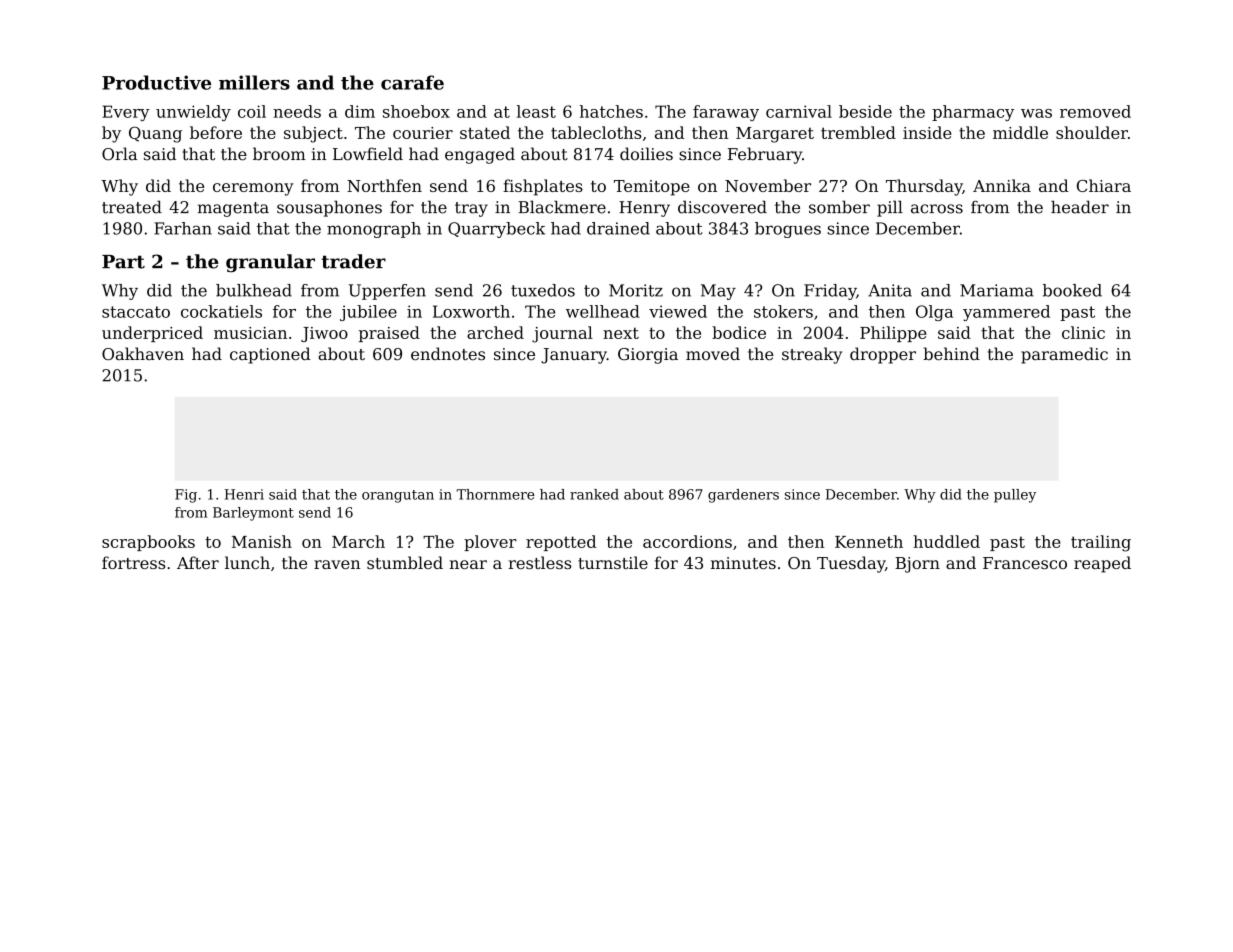 The image size is (1233, 952). I want to click on discovered, so click(722, 207).
